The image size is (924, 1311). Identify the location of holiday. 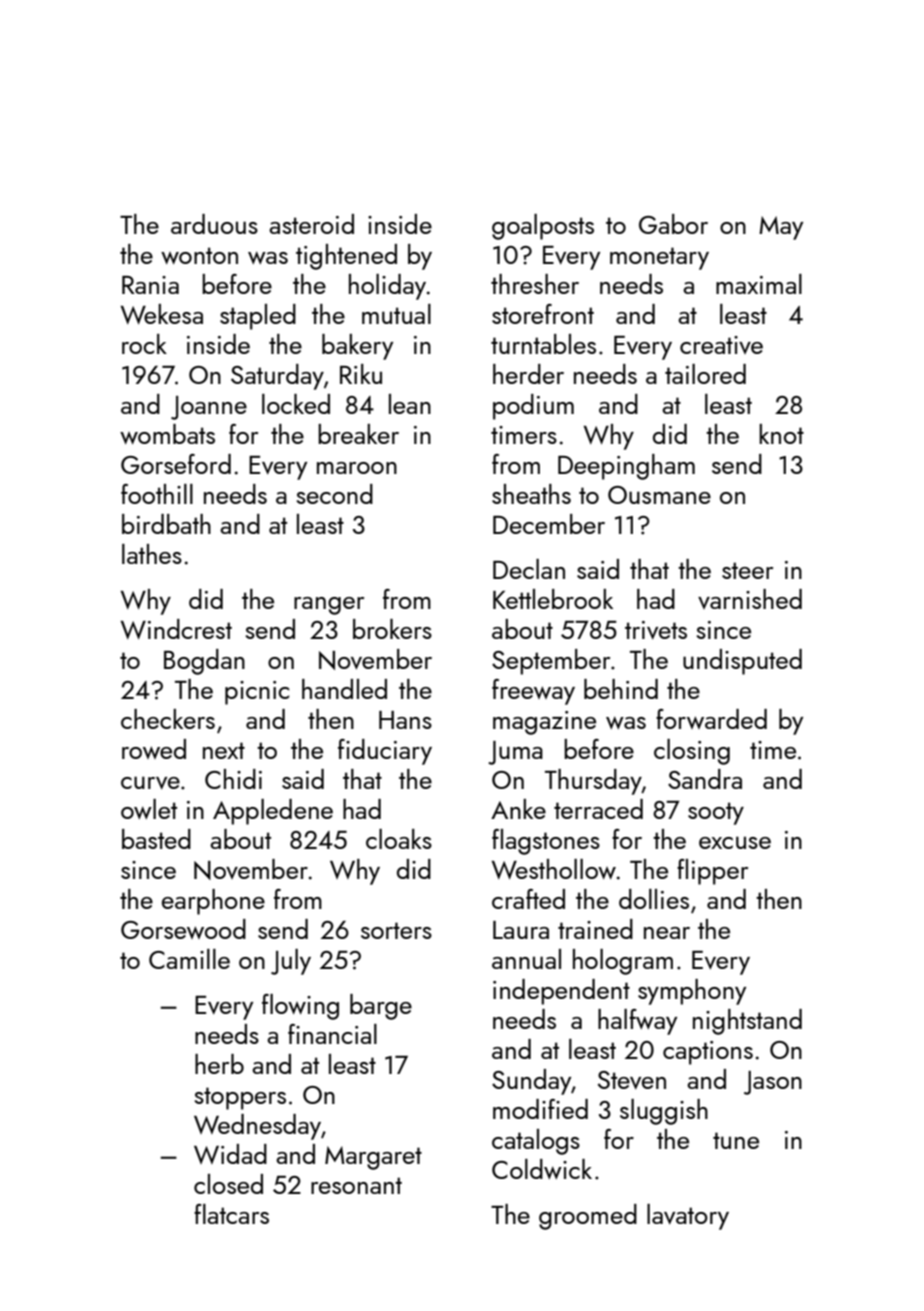
(387, 287).
